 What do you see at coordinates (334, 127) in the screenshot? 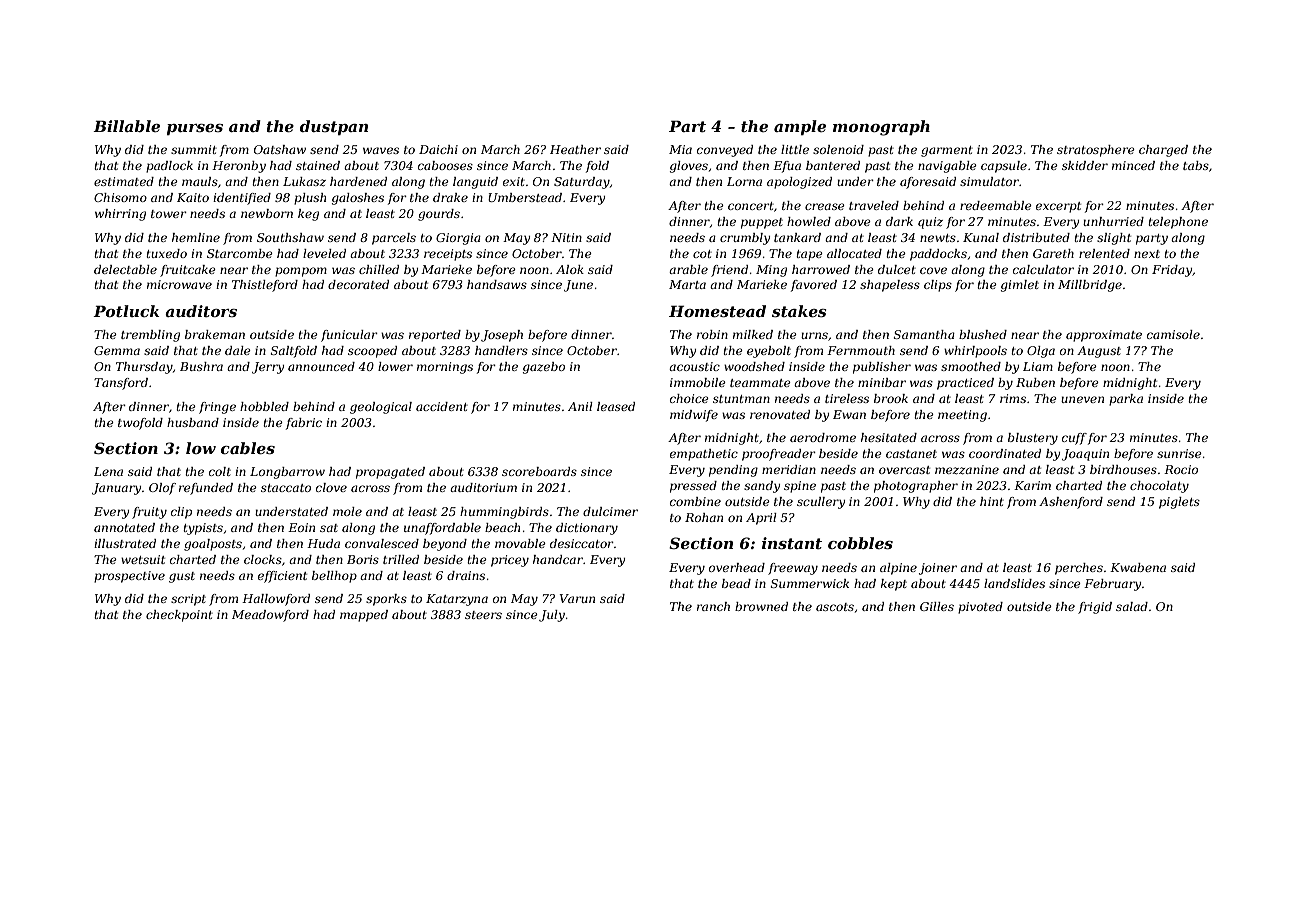
I see `dustpan` at bounding box center [334, 127].
